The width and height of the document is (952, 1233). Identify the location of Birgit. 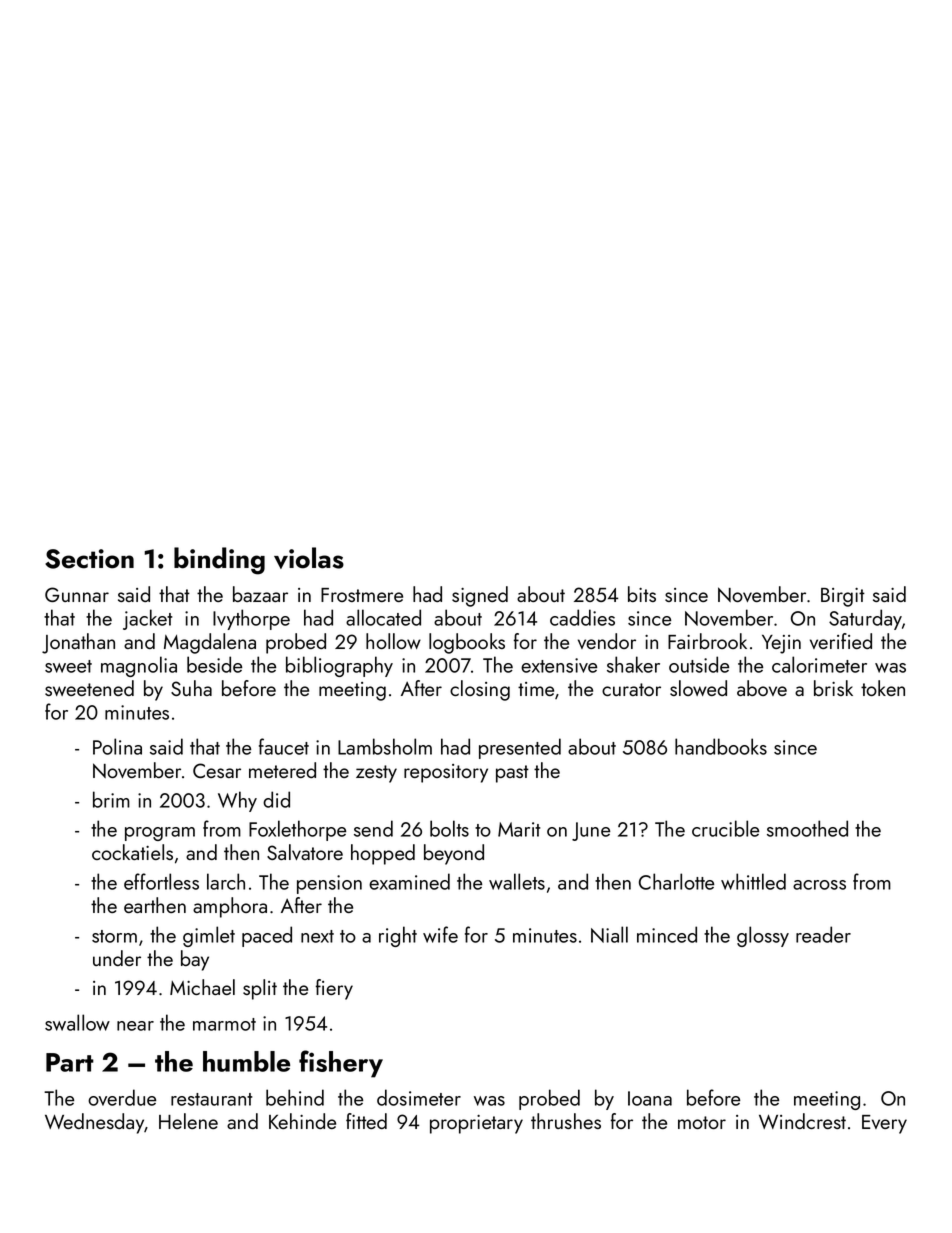
(843, 597).
